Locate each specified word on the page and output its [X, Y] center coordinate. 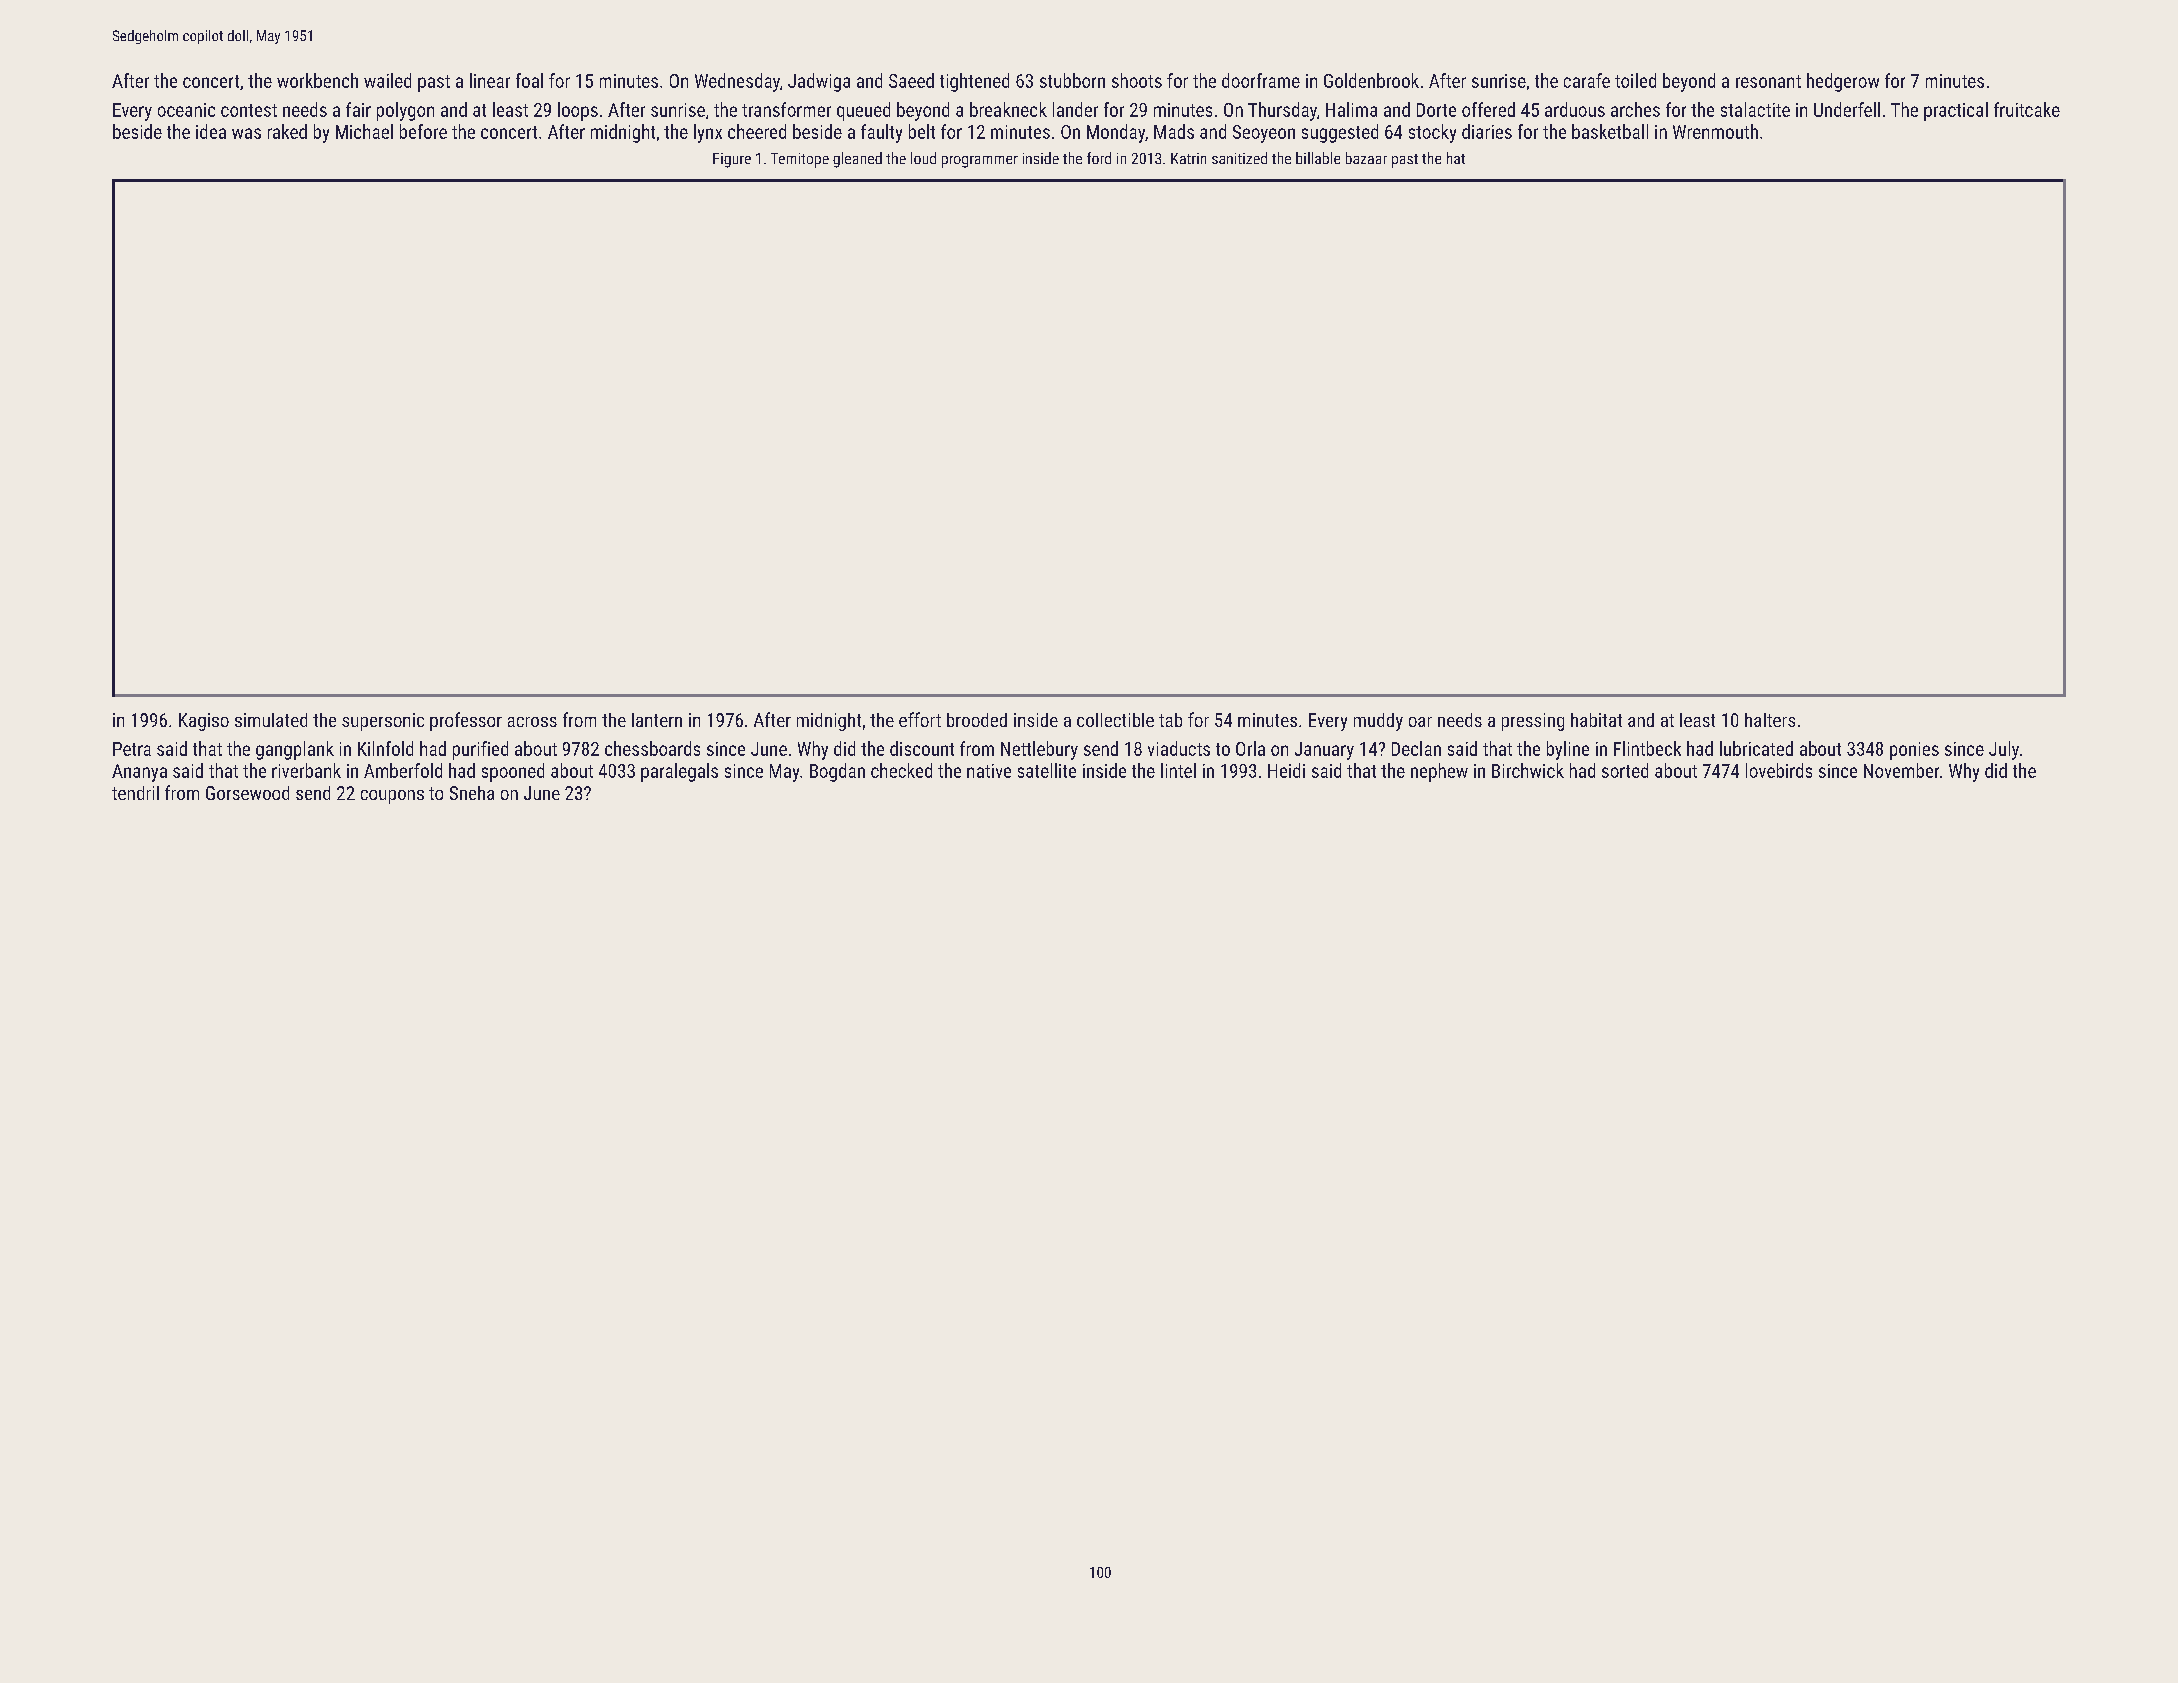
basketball [1610, 131]
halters [1770, 720]
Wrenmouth [1715, 131]
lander [1075, 109]
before [423, 131]
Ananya [139, 773]
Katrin [1188, 158]
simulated [271, 720]
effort [920, 719]
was [246, 133]
